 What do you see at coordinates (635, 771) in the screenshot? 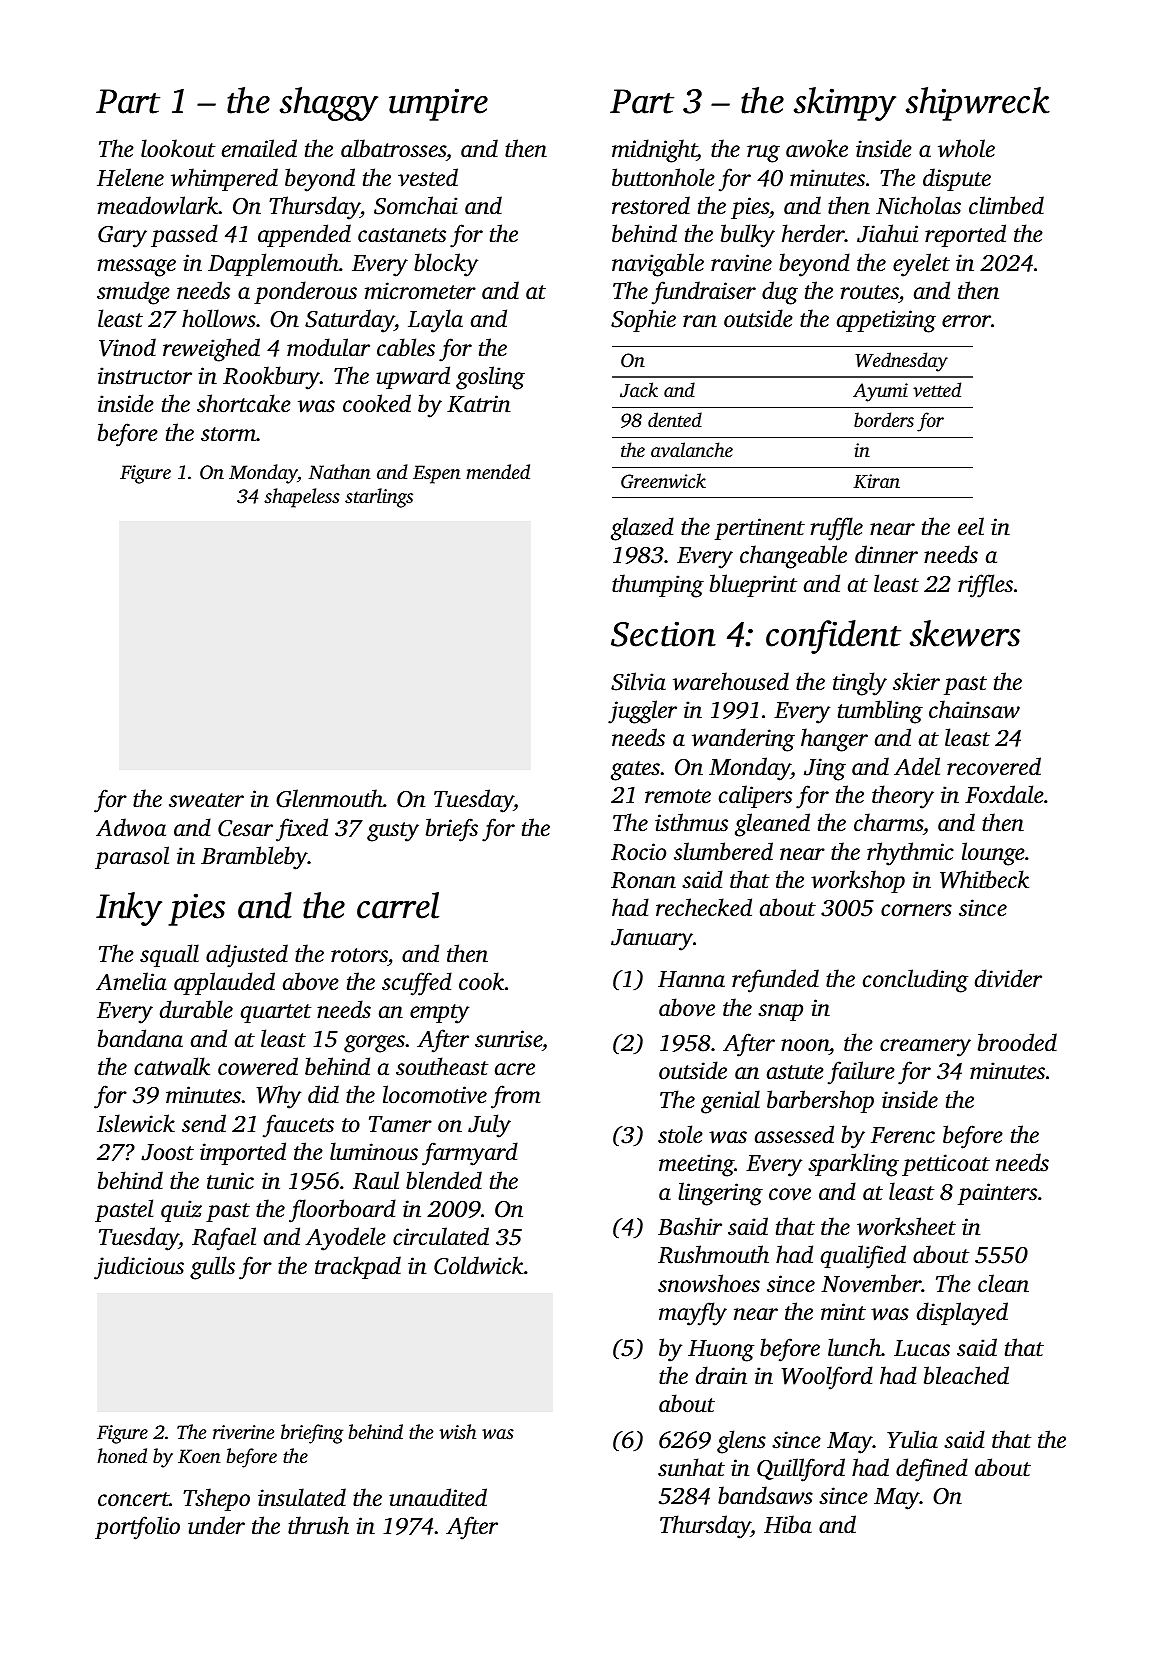
I see `gates` at bounding box center [635, 771].
